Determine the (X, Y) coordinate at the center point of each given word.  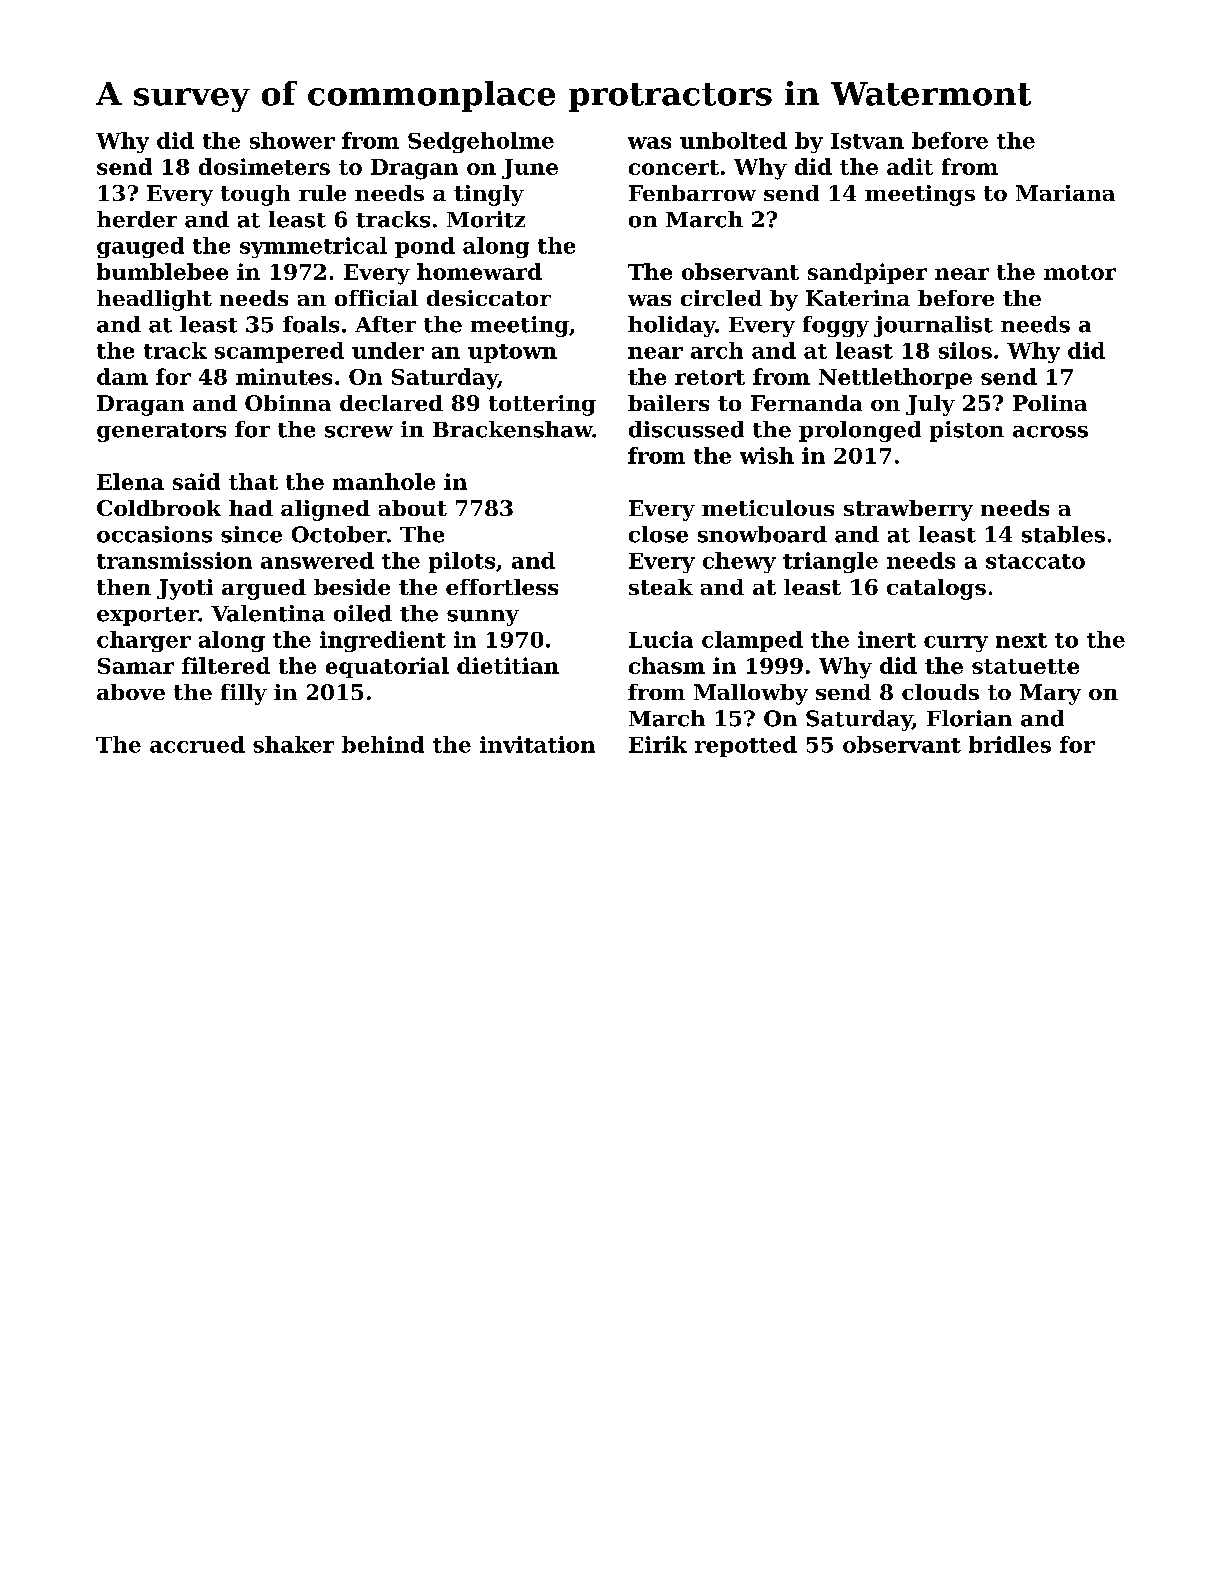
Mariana (1065, 193)
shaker (293, 744)
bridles (1010, 744)
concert (674, 167)
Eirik (658, 744)
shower (292, 140)
